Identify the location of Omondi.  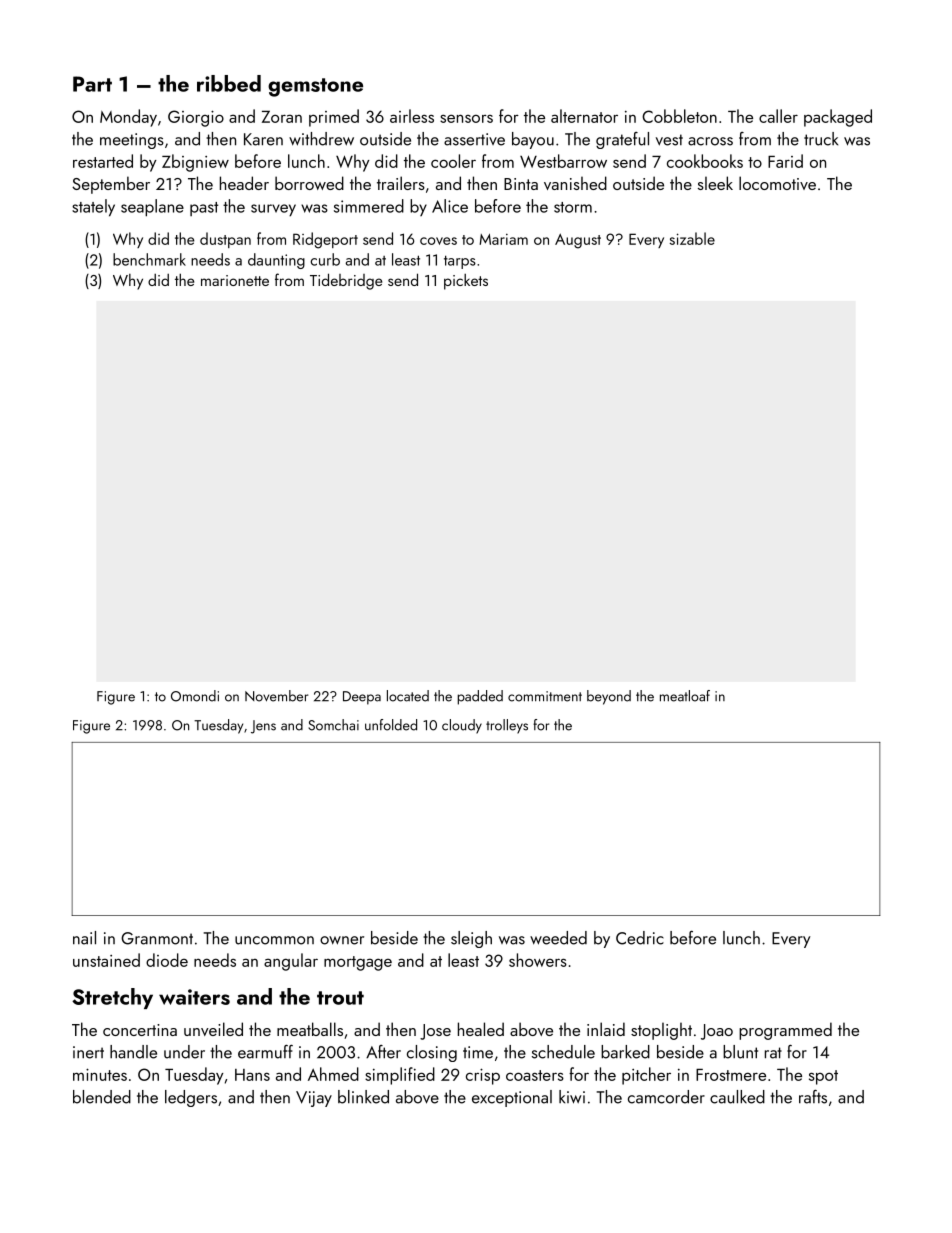
(195, 696).
